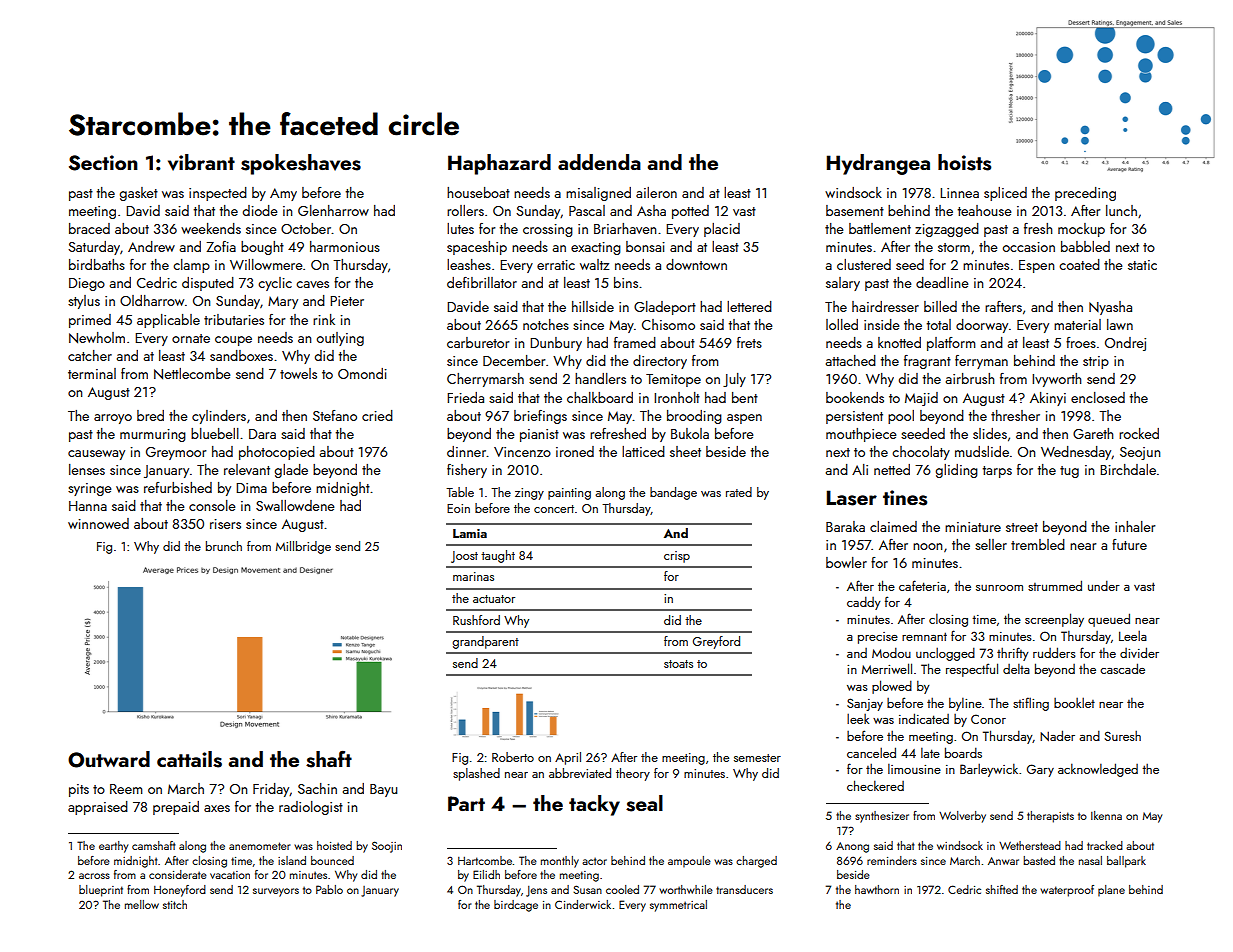 The height and width of the page is (952, 1233). I want to click on rocked, so click(1139, 433).
